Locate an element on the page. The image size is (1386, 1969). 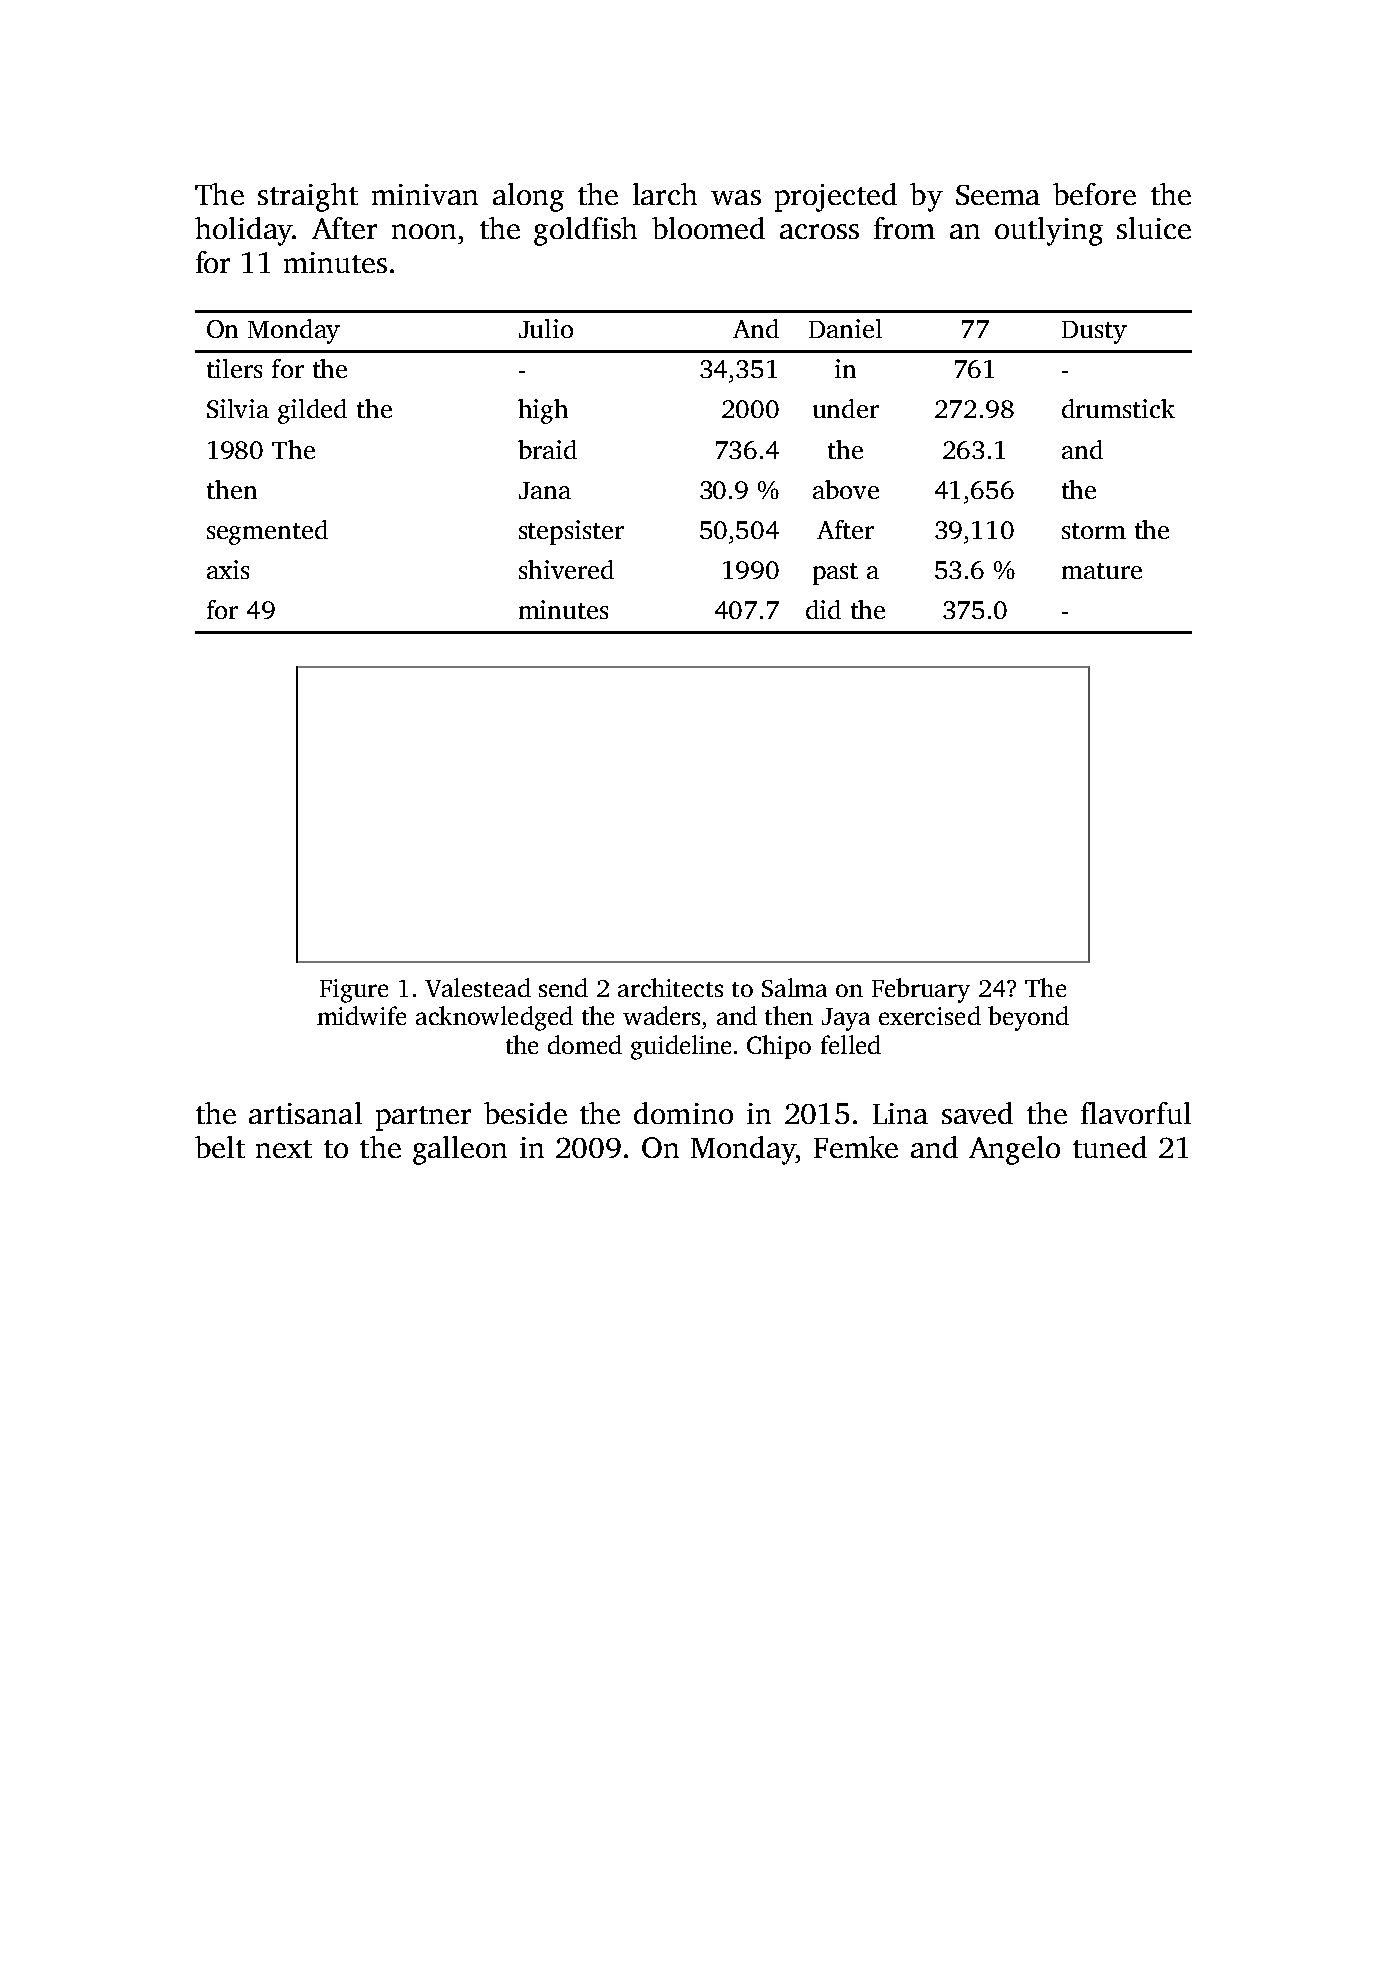
Femke is located at coordinates (856, 1147).
